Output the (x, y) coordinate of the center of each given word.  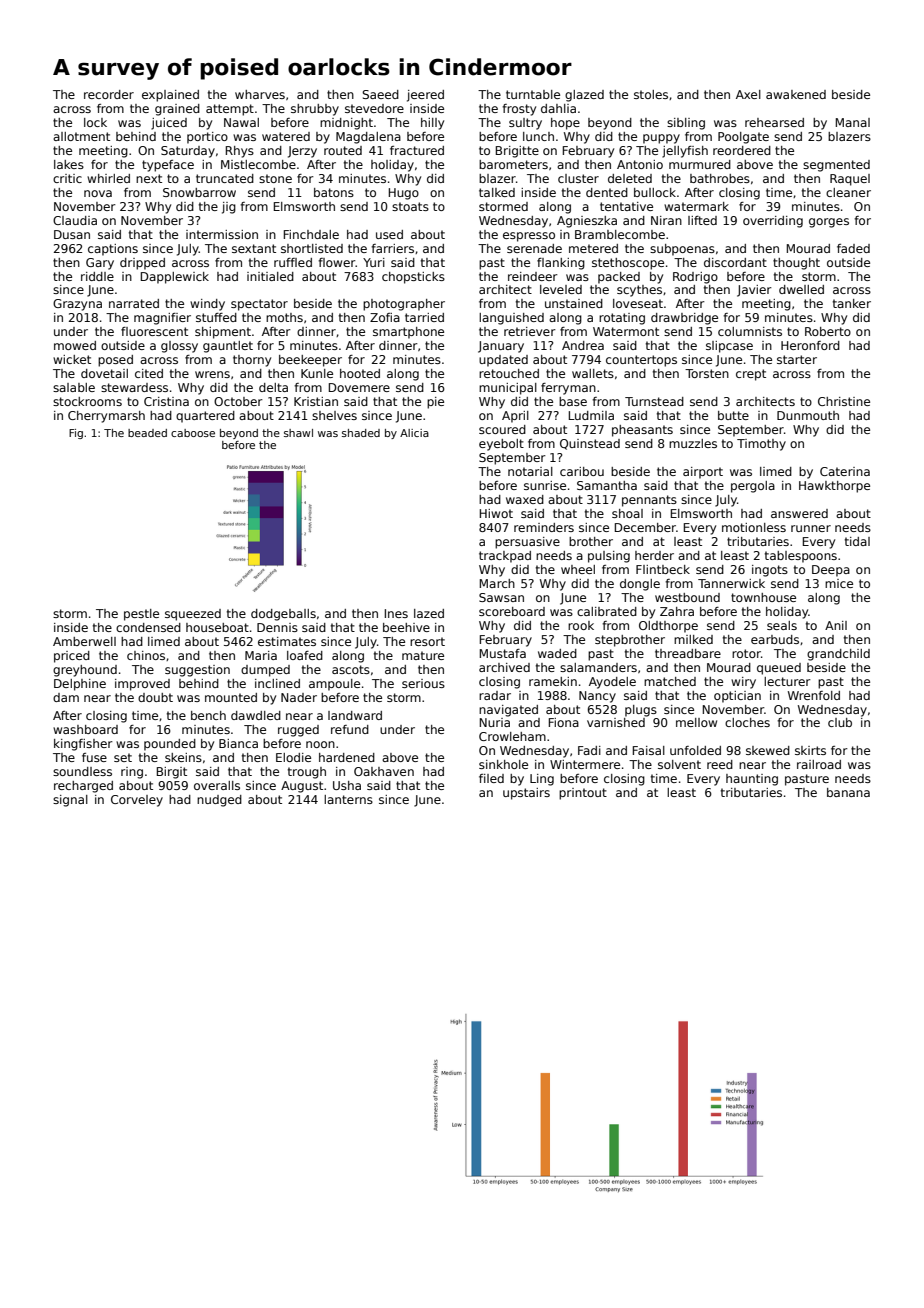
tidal (857, 541)
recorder (109, 94)
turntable (533, 94)
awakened (796, 94)
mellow (696, 722)
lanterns (348, 799)
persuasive (527, 543)
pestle (141, 615)
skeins (183, 757)
